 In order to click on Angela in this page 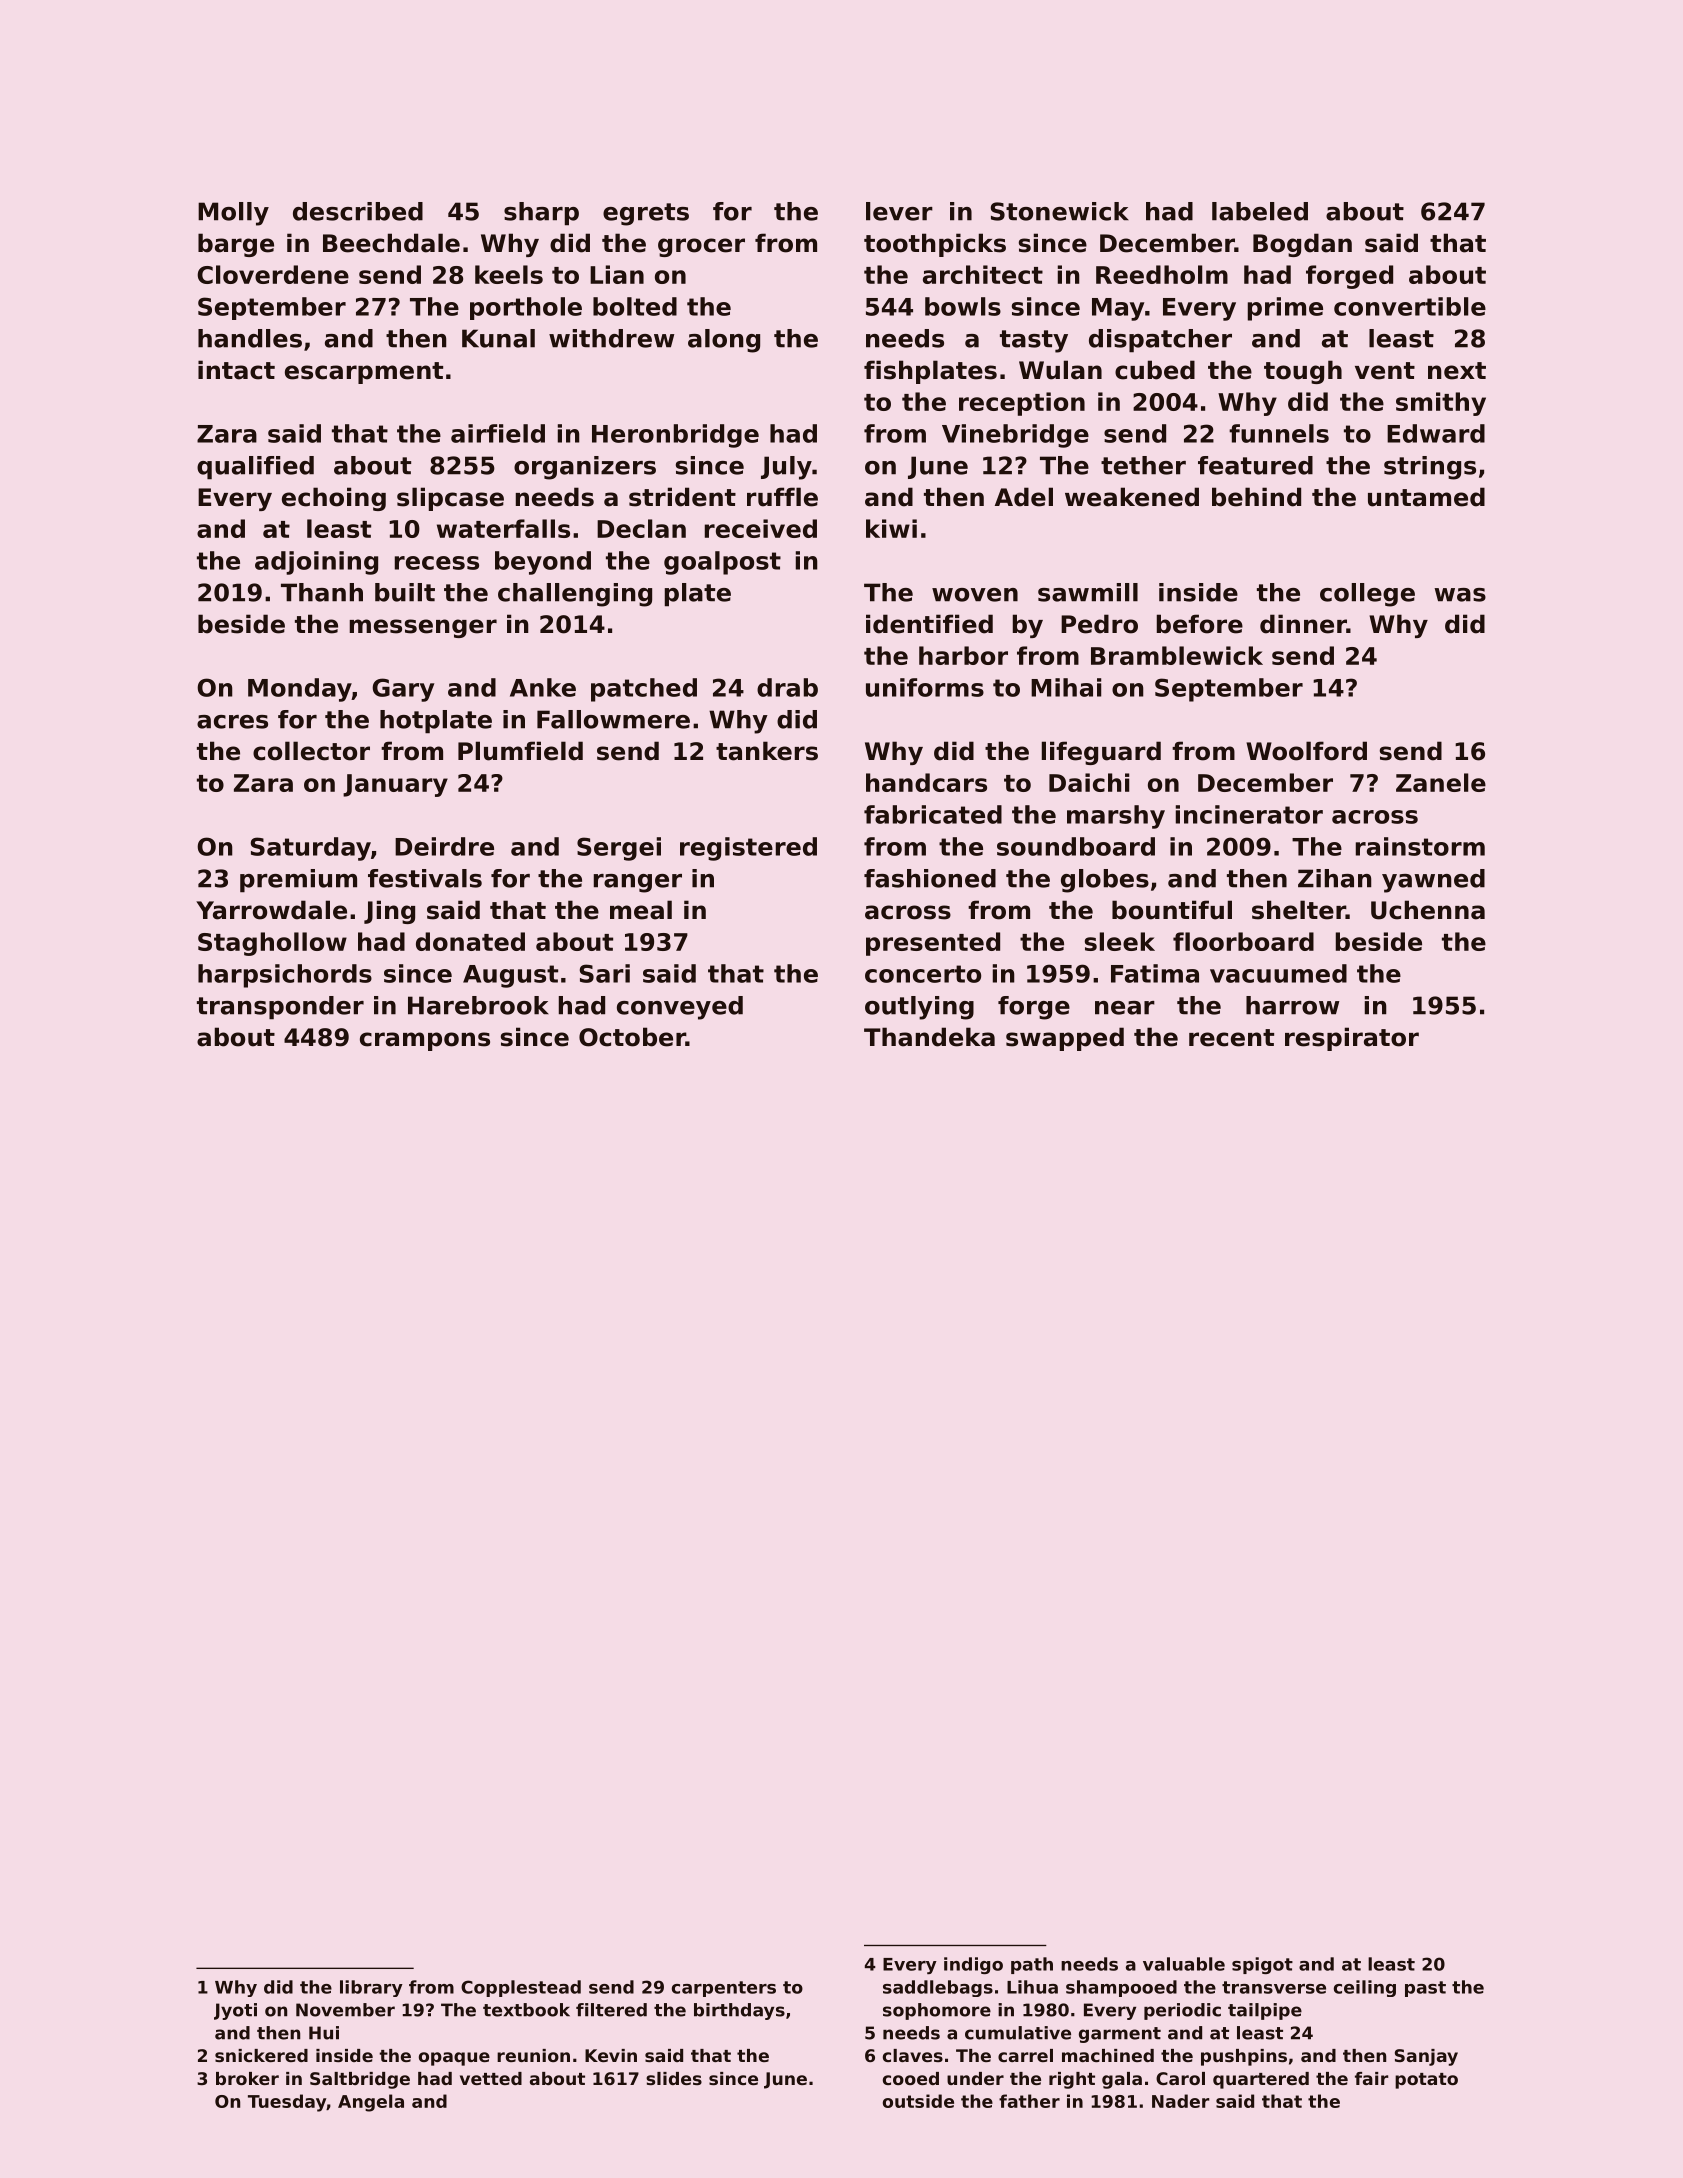, I will do `click(371, 2103)`.
